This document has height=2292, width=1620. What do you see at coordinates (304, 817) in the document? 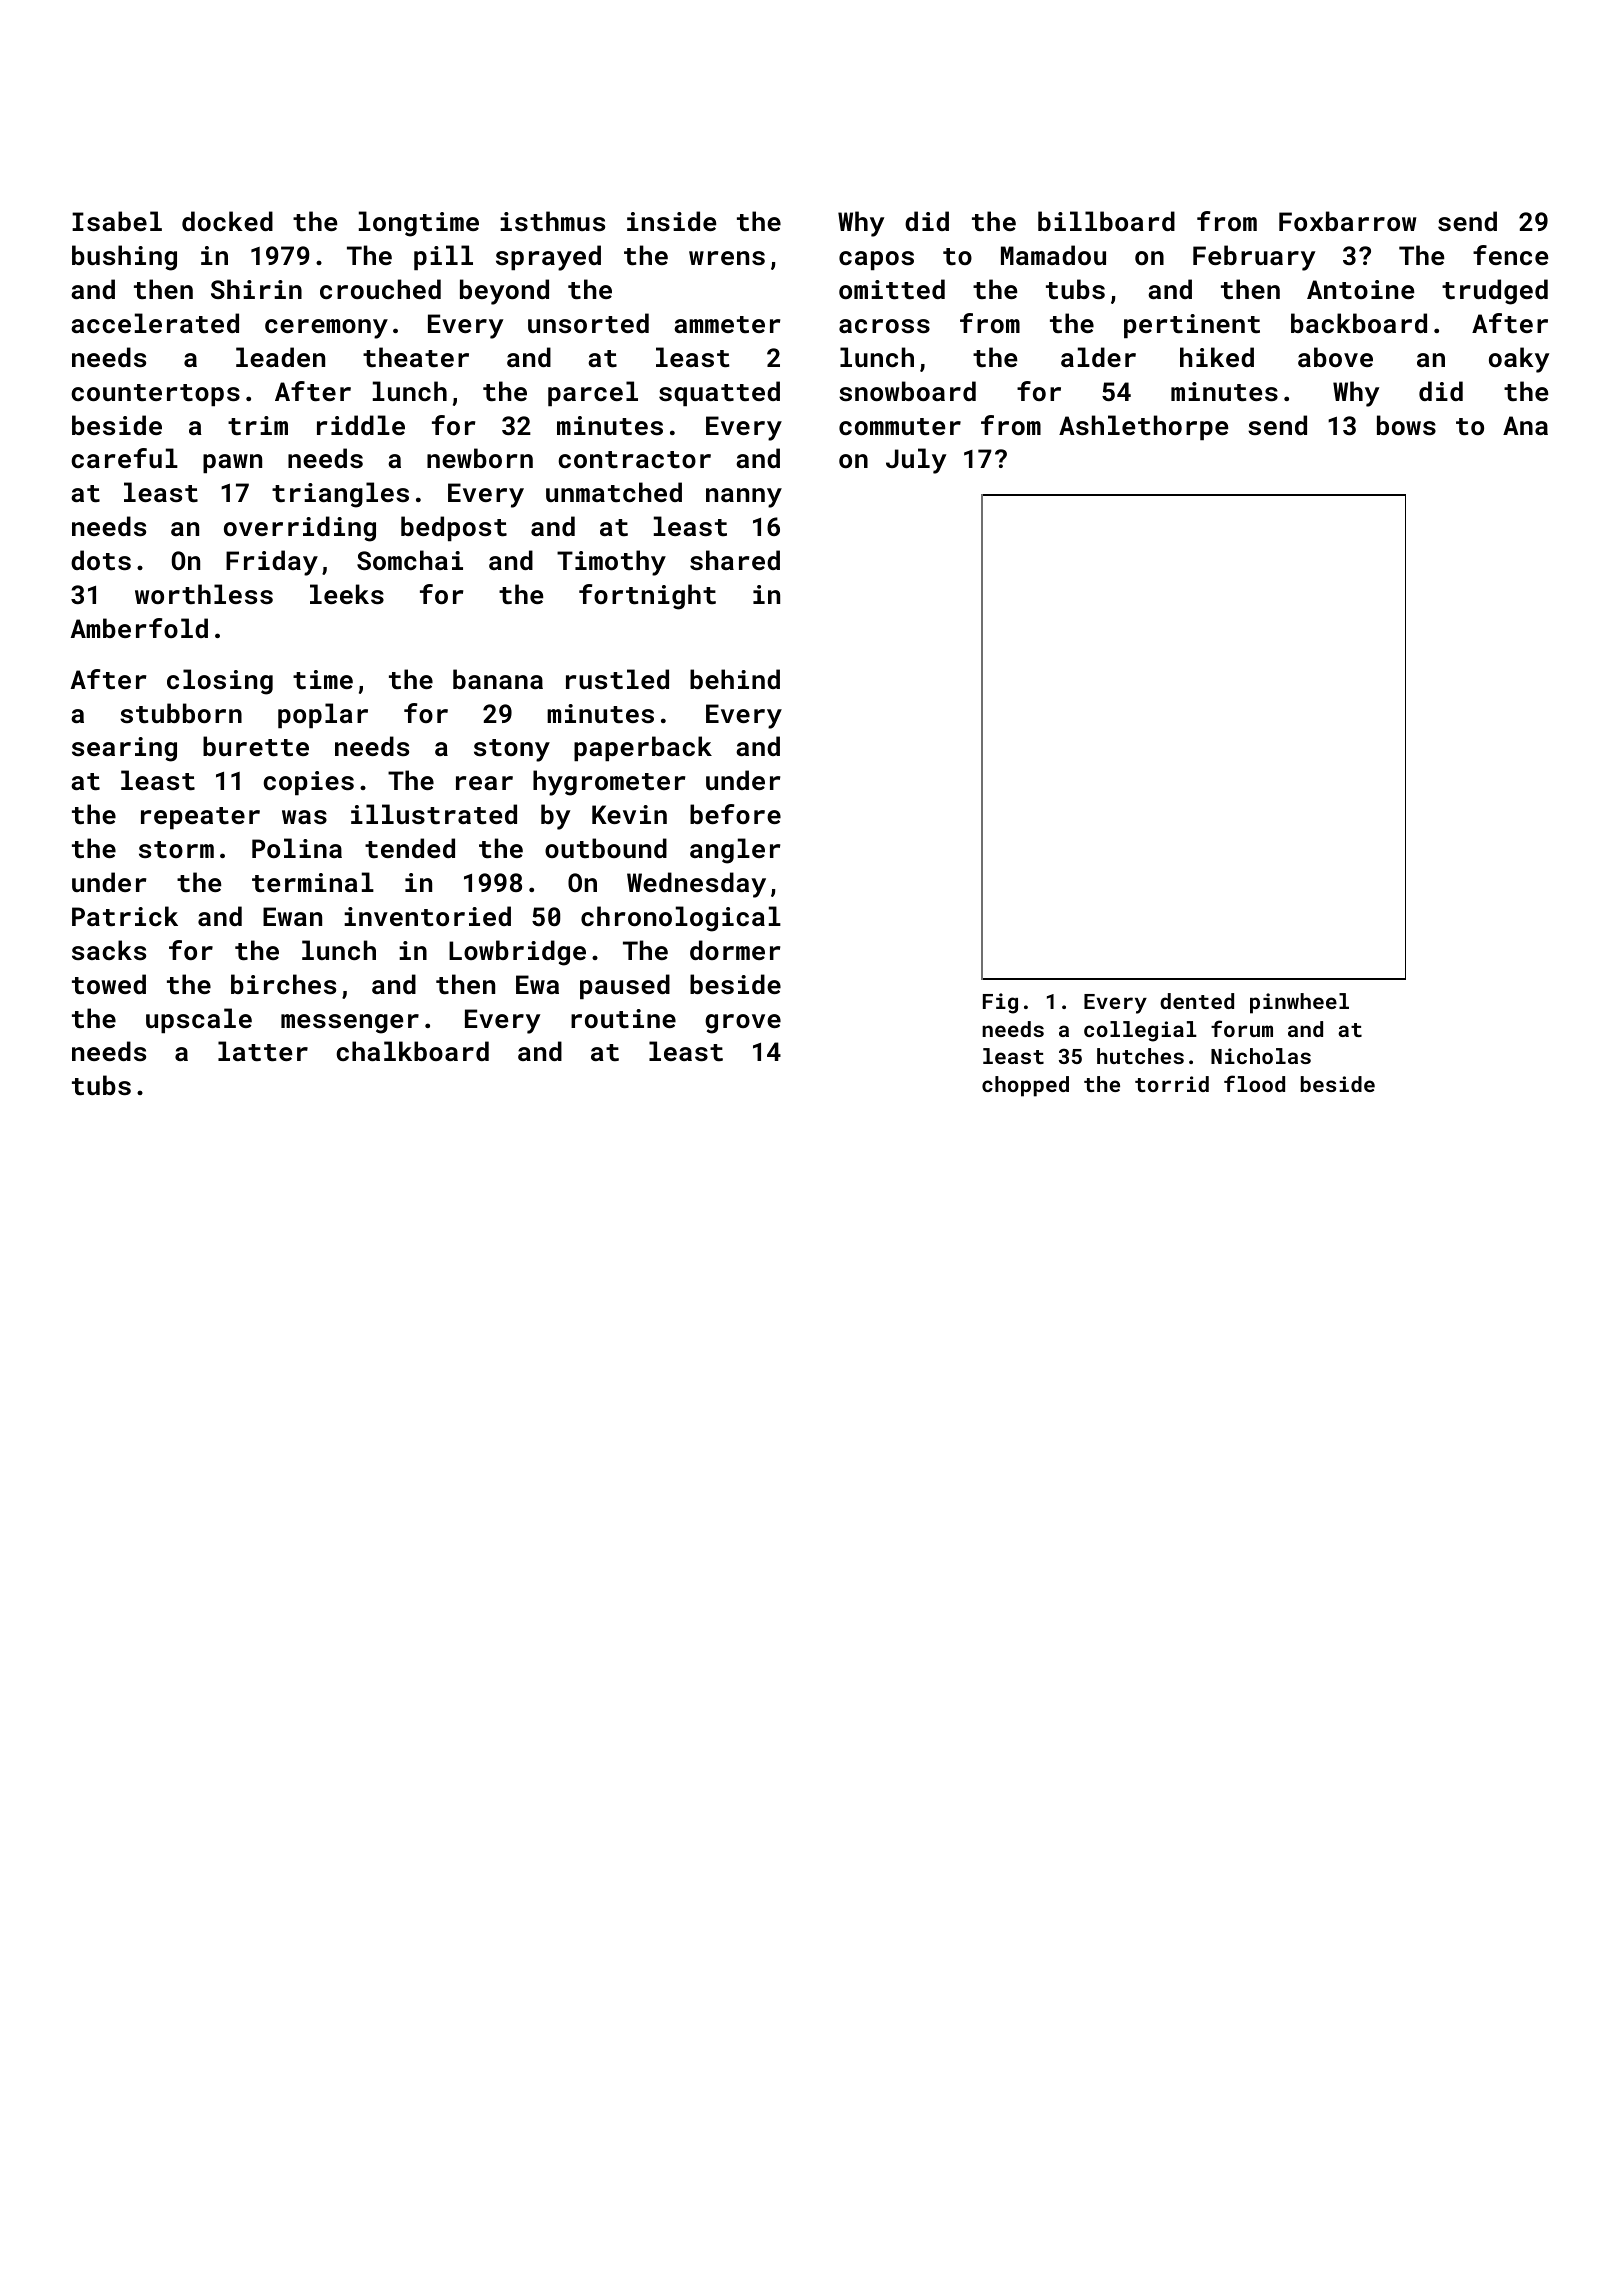
I see `was` at bounding box center [304, 817].
